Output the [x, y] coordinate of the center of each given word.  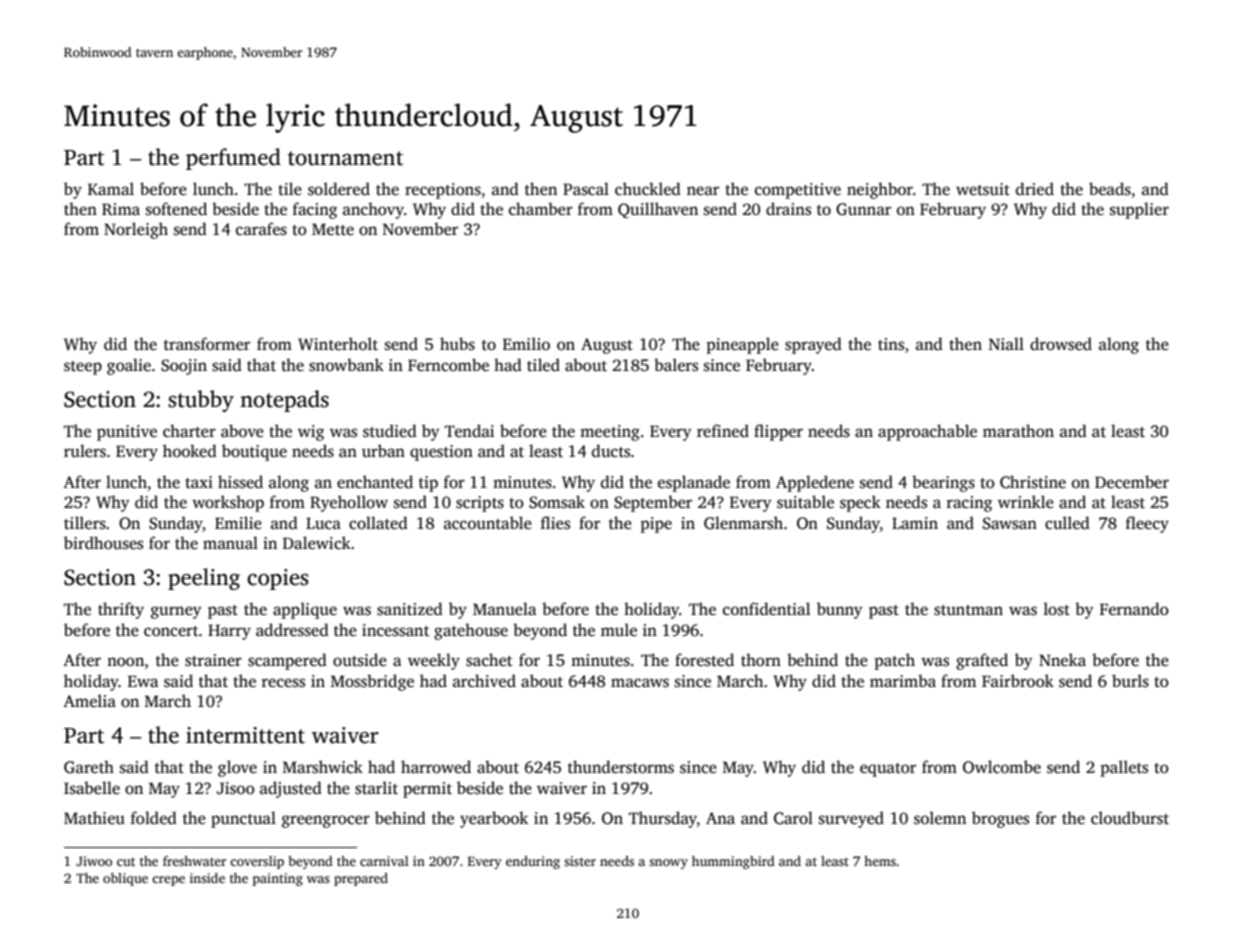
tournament [345, 158]
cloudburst [1130, 818]
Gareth [89, 767]
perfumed [233, 159]
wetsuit [983, 189]
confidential [766, 609]
